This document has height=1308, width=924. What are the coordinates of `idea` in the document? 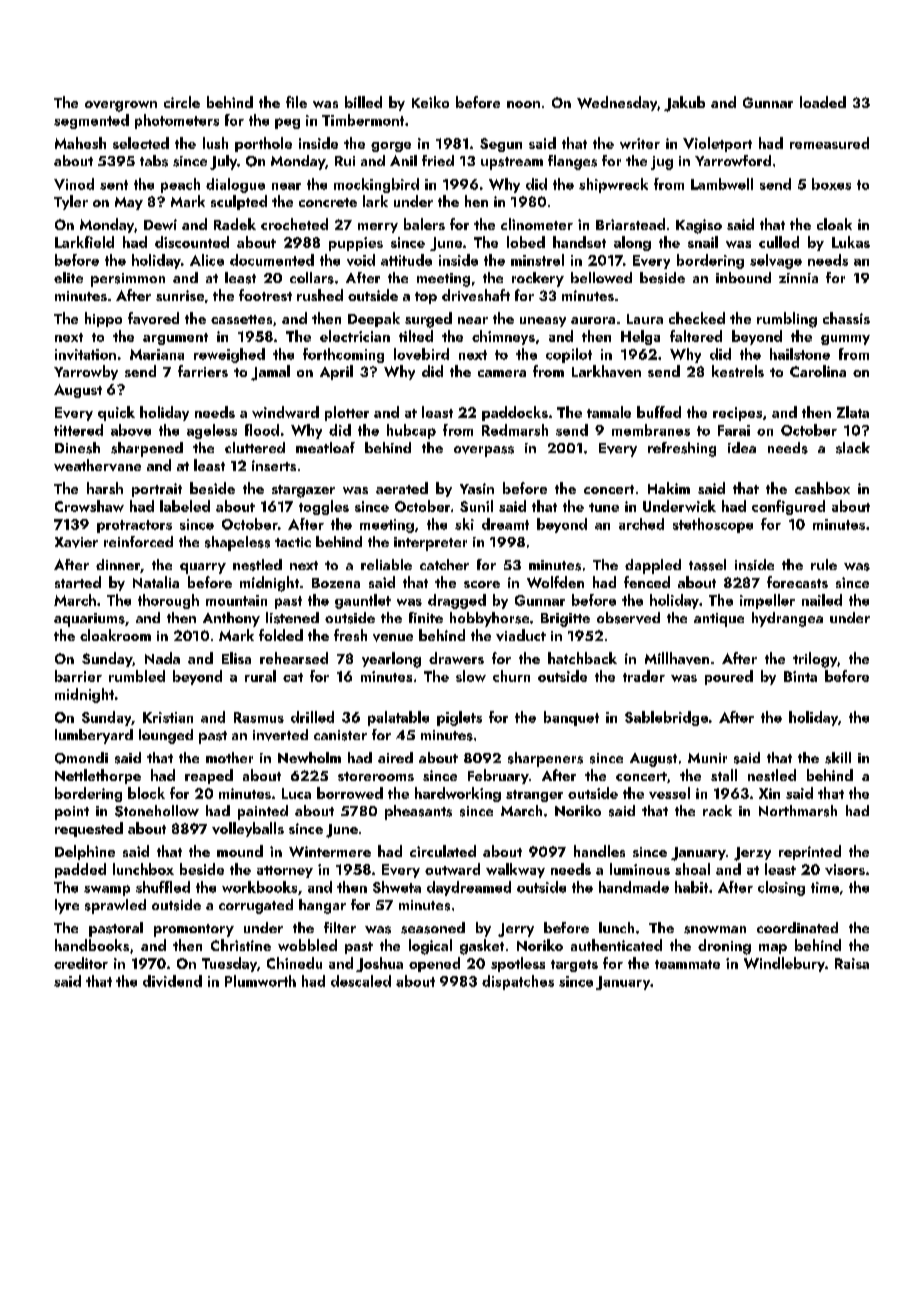 It's located at (742, 447).
